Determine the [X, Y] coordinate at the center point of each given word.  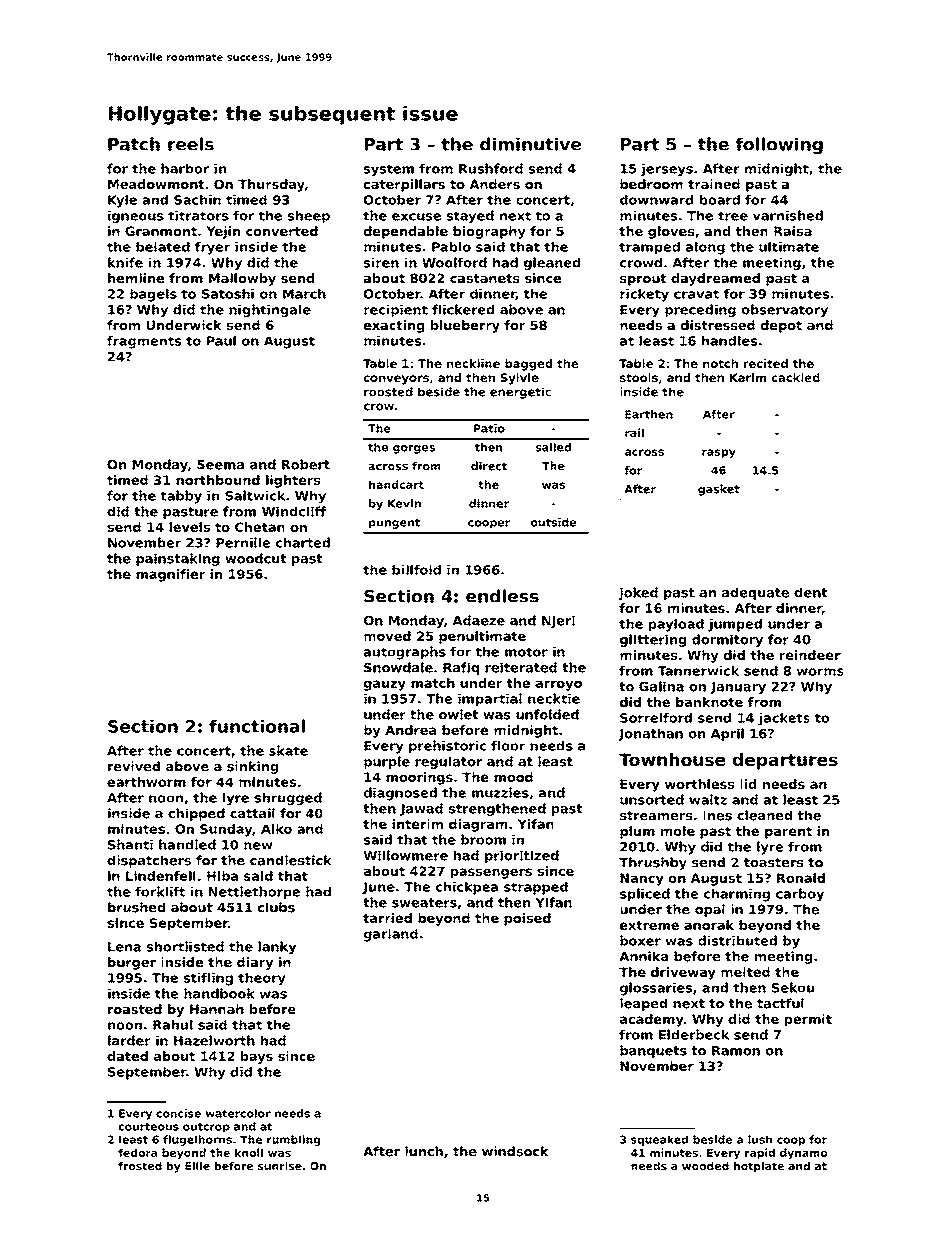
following [779, 145]
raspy [719, 453]
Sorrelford [656, 718]
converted [282, 231]
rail [634, 432]
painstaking [178, 559]
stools [639, 377]
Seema [220, 464]
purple [387, 762]
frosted [140, 1166]
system [389, 170]
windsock [515, 1151]
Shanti [130, 844]
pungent [394, 523]
